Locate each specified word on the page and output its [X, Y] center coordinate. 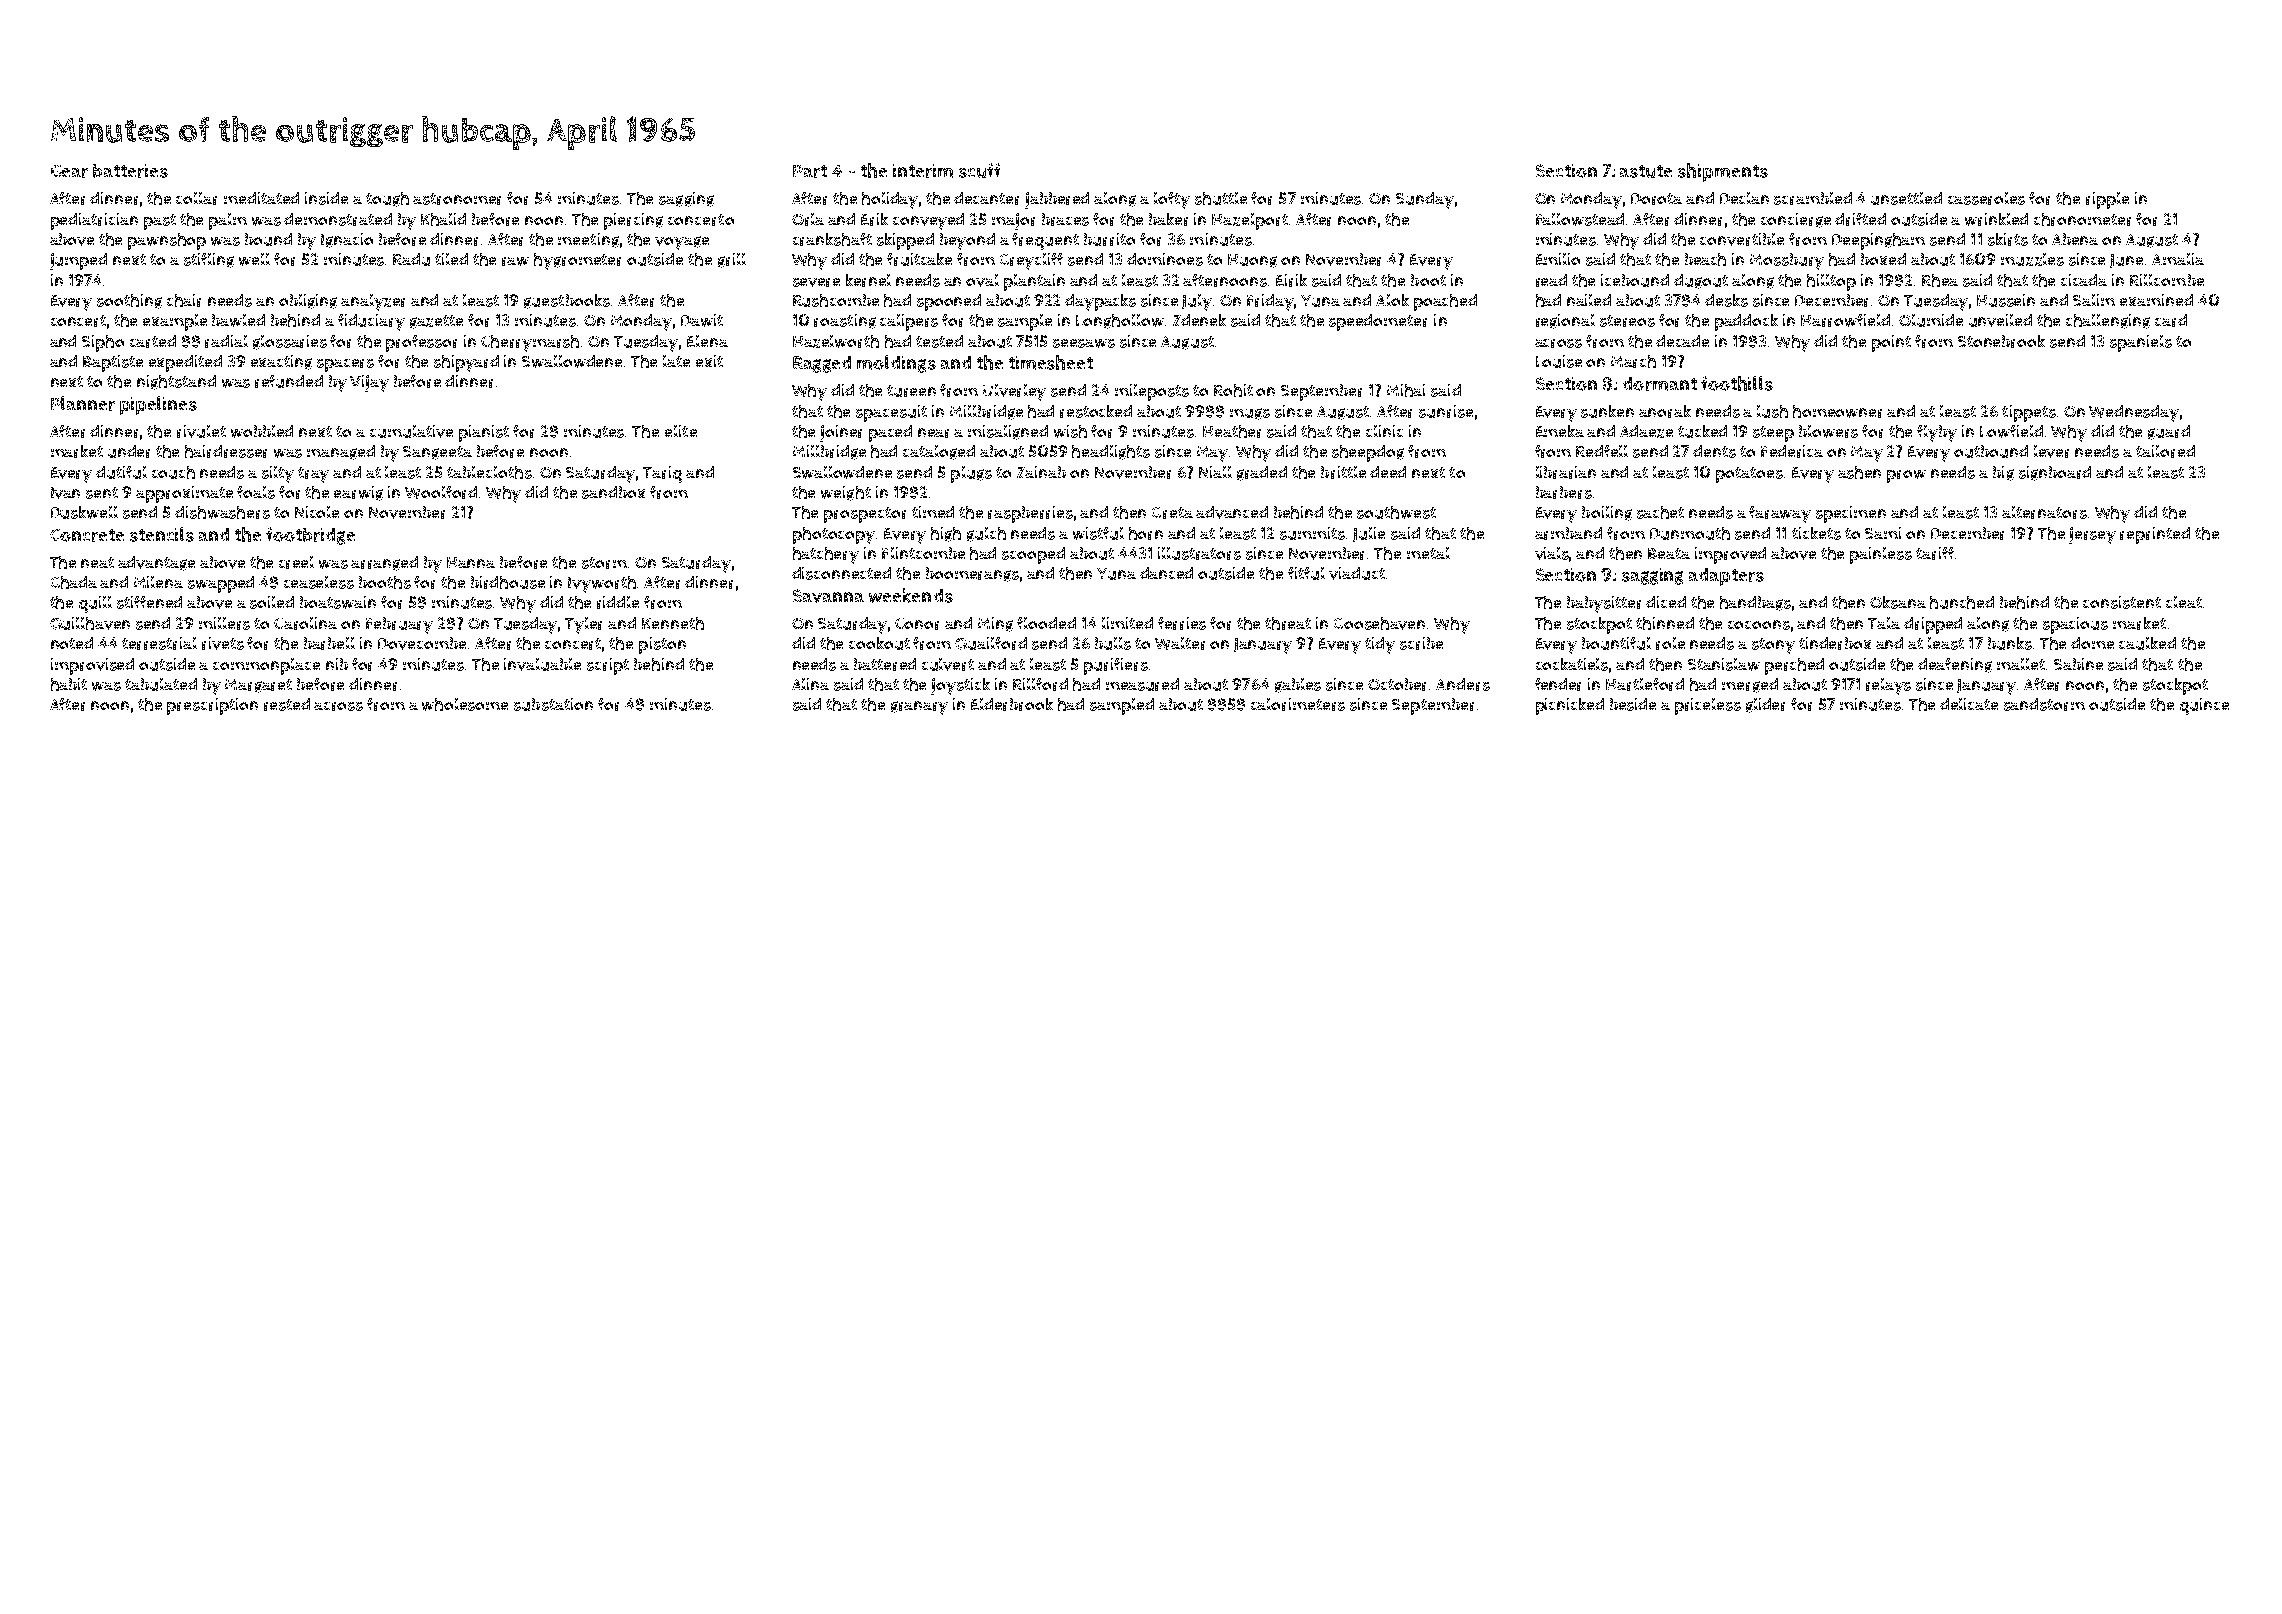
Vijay [369, 383]
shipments [1723, 172]
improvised [92, 666]
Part [810, 171]
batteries [130, 171]
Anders [1463, 684]
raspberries [1030, 514]
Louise [1559, 361]
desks [1726, 300]
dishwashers [222, 512]
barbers [1564, 492]
